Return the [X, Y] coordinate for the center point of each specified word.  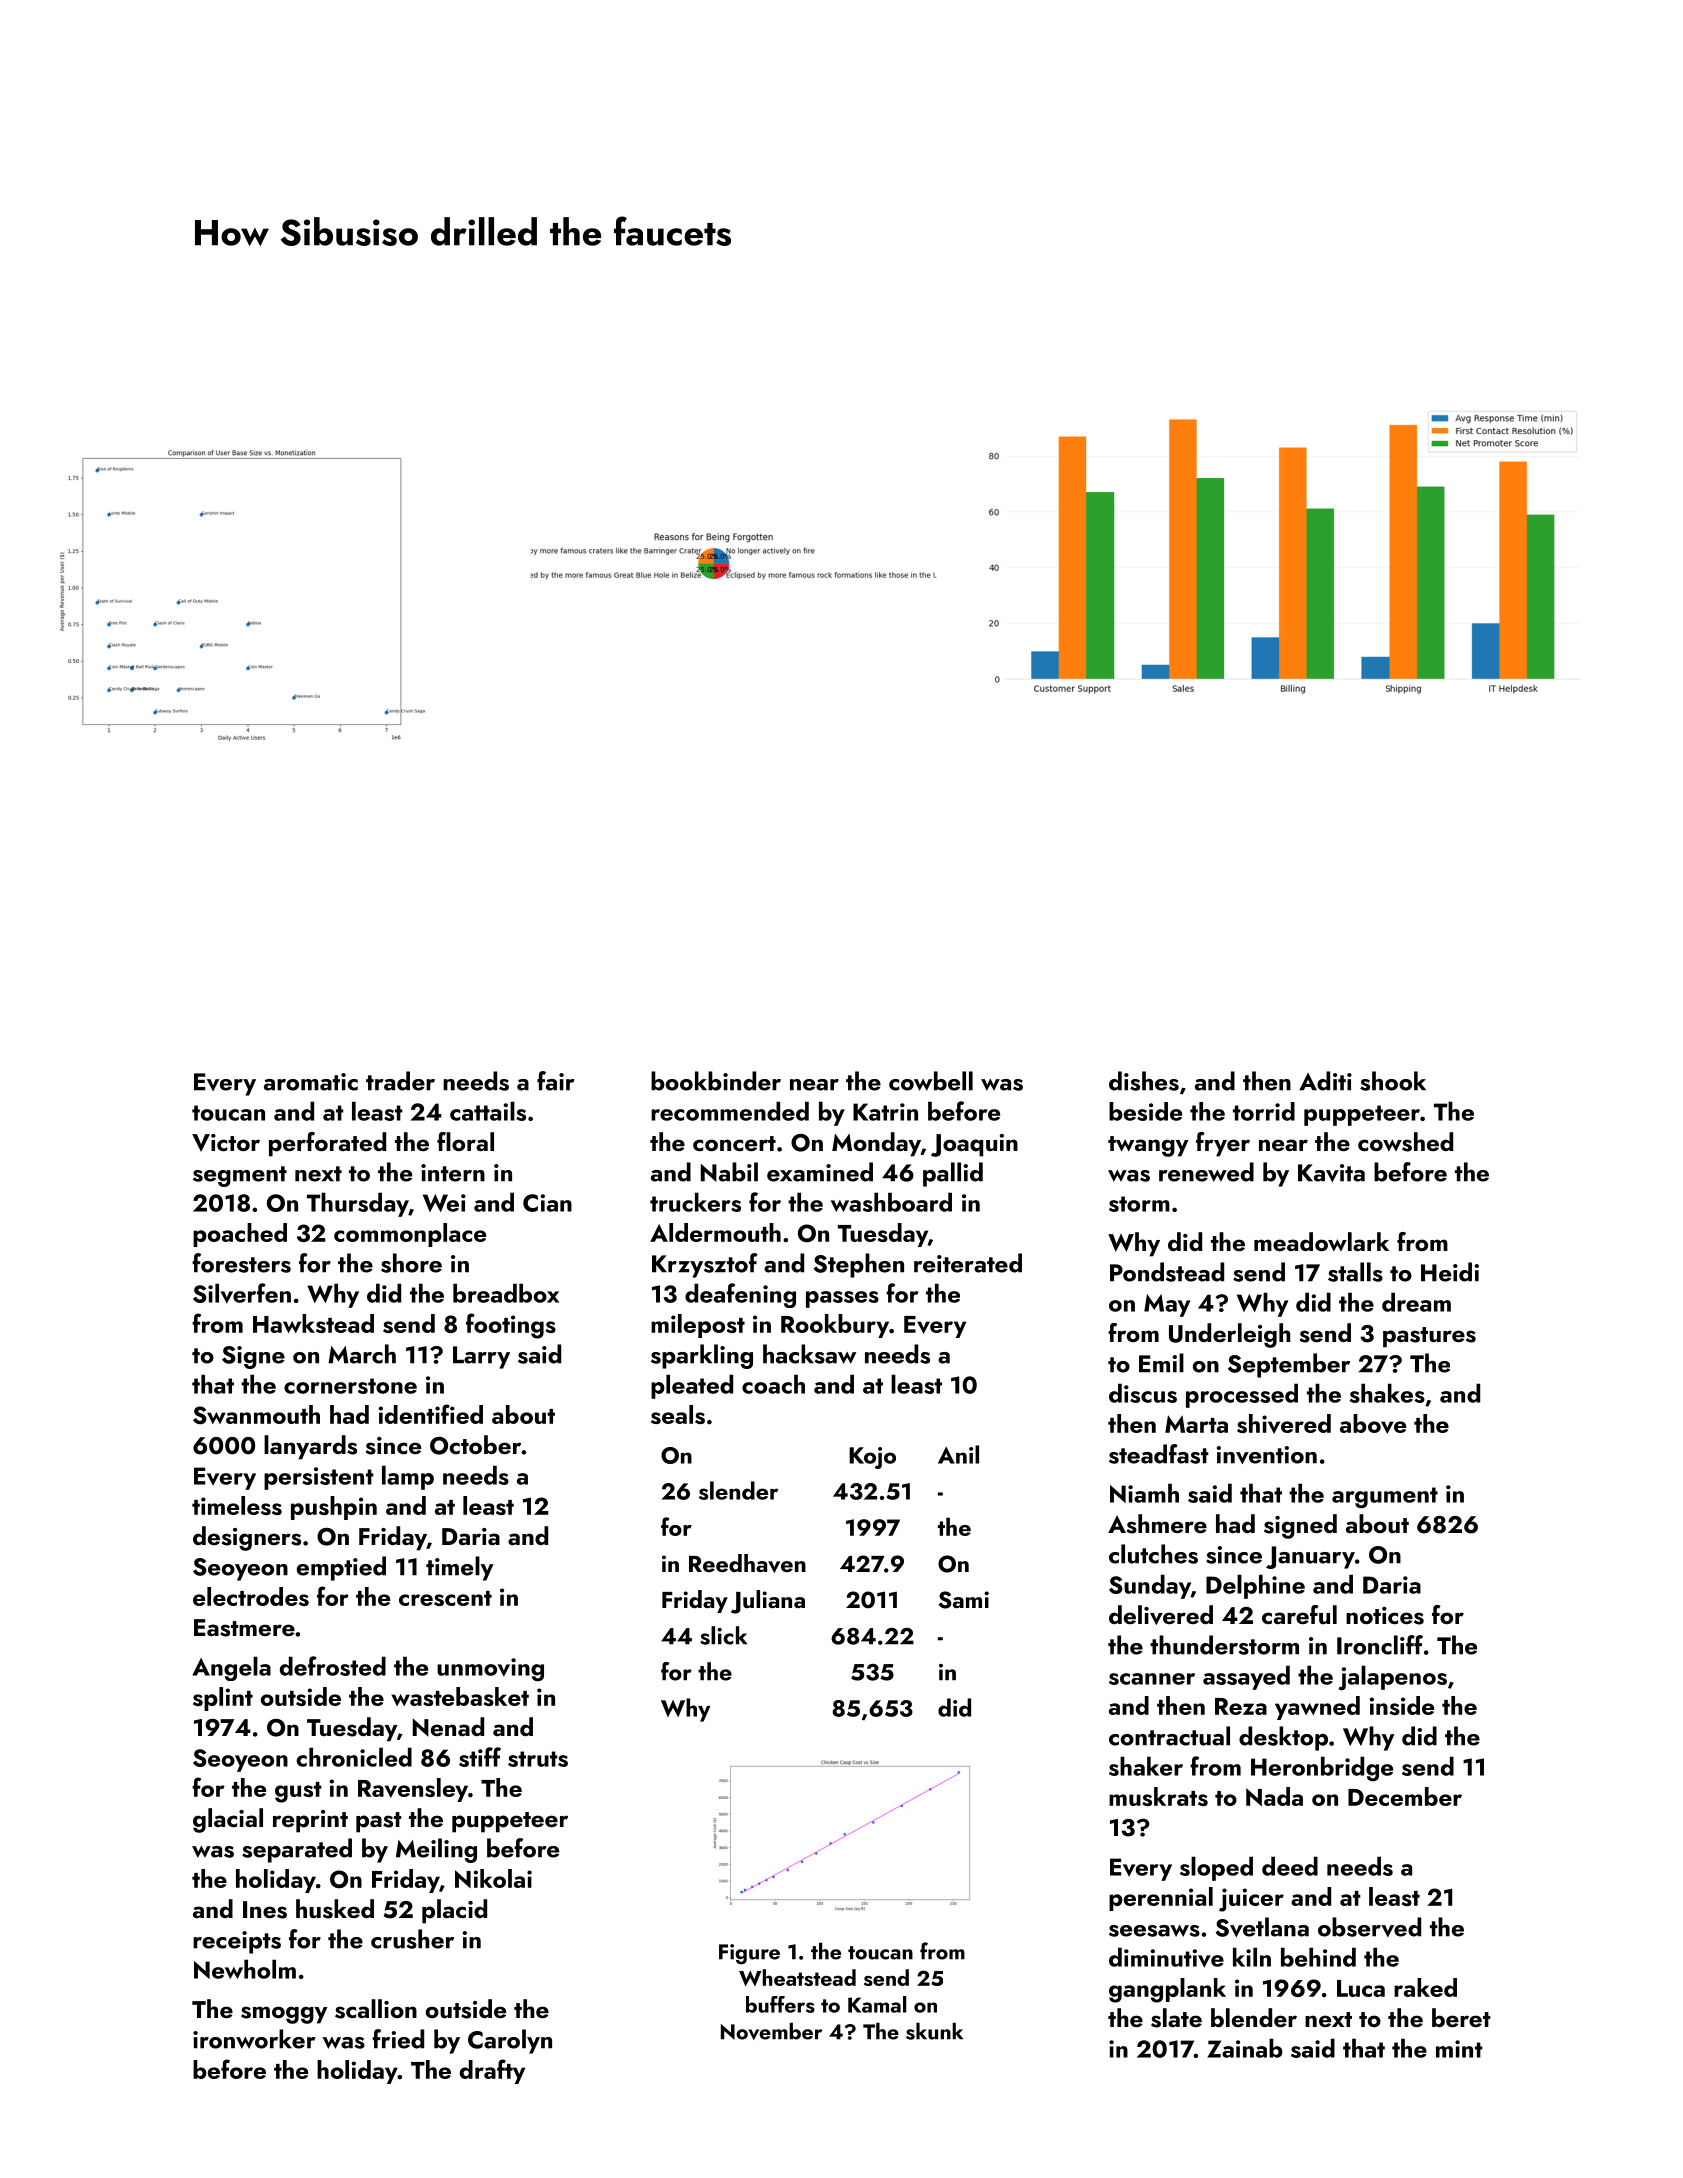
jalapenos [1393, 1677]
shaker [1146, 1766]
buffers [780, 2004]
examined [820, 1172]
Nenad [448, 1726]
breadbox [506, 1293]
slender [738, 1490]
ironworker [254, 2039]
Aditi [1325, 1081]
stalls [1355, 1272]
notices [1385, 1616]
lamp [408, 1477]
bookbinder [716, 1081]
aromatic [311, 1082]
